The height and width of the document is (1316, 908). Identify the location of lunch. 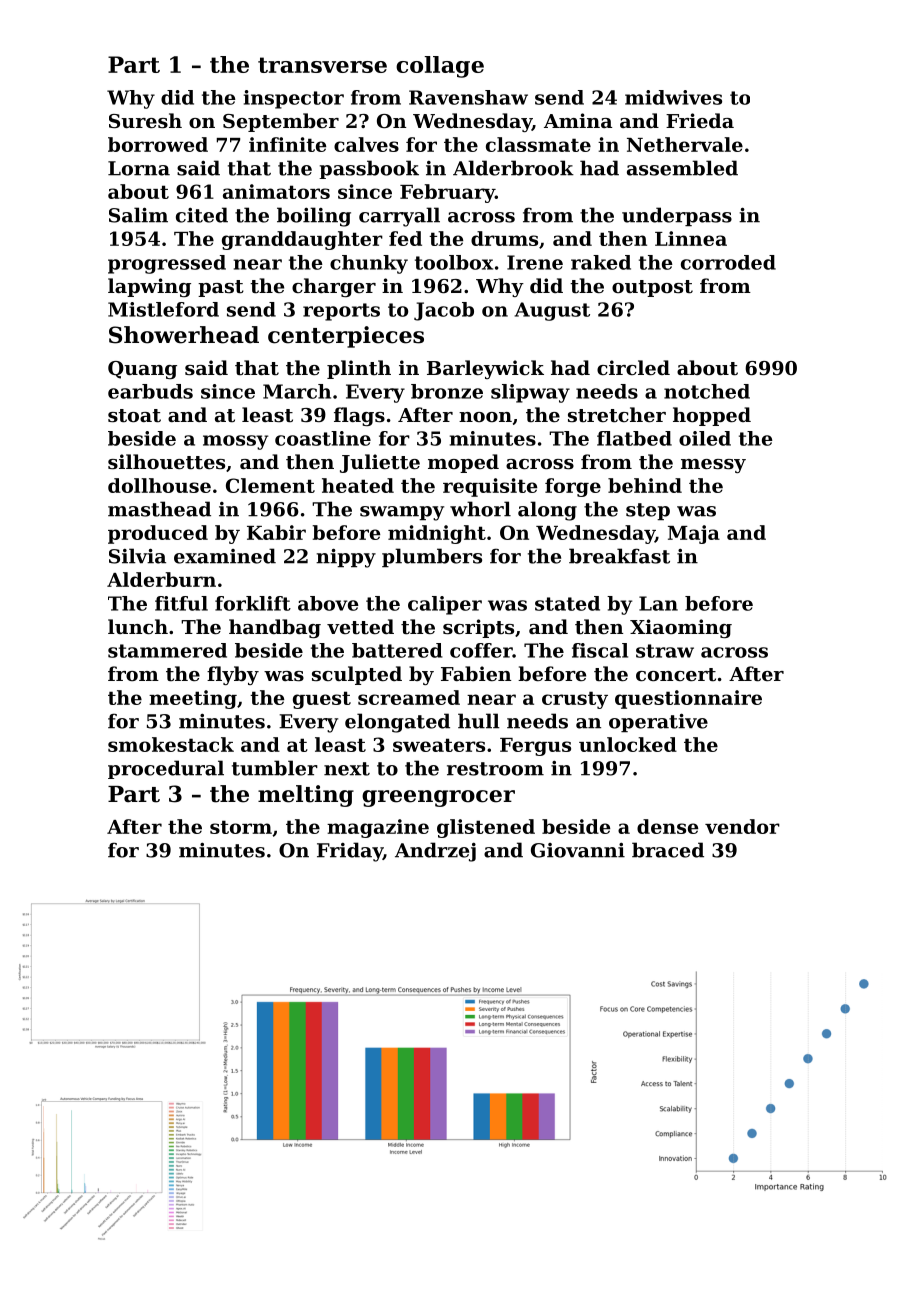
(138, 626).
